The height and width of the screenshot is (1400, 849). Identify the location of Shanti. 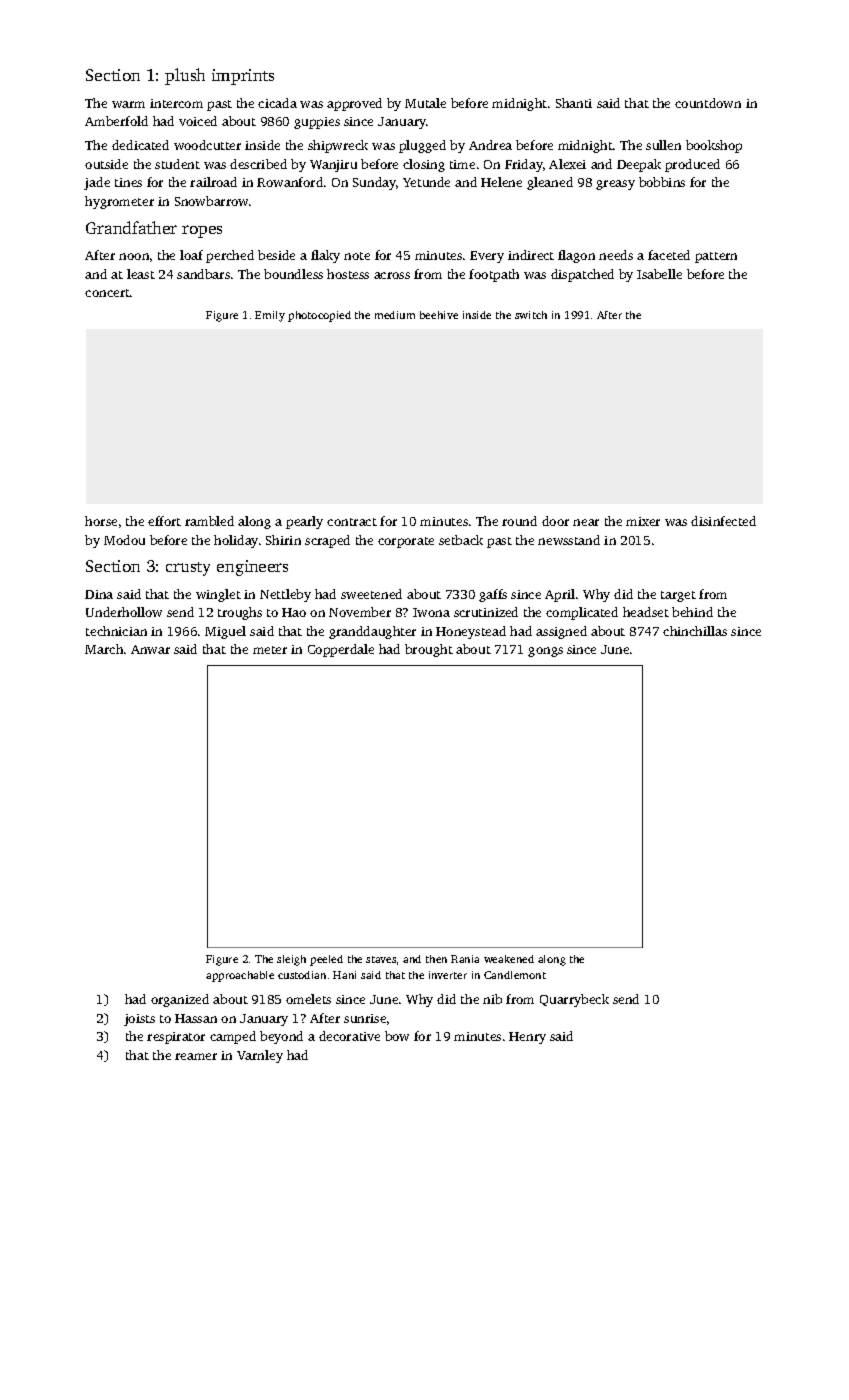
(574, 103).
